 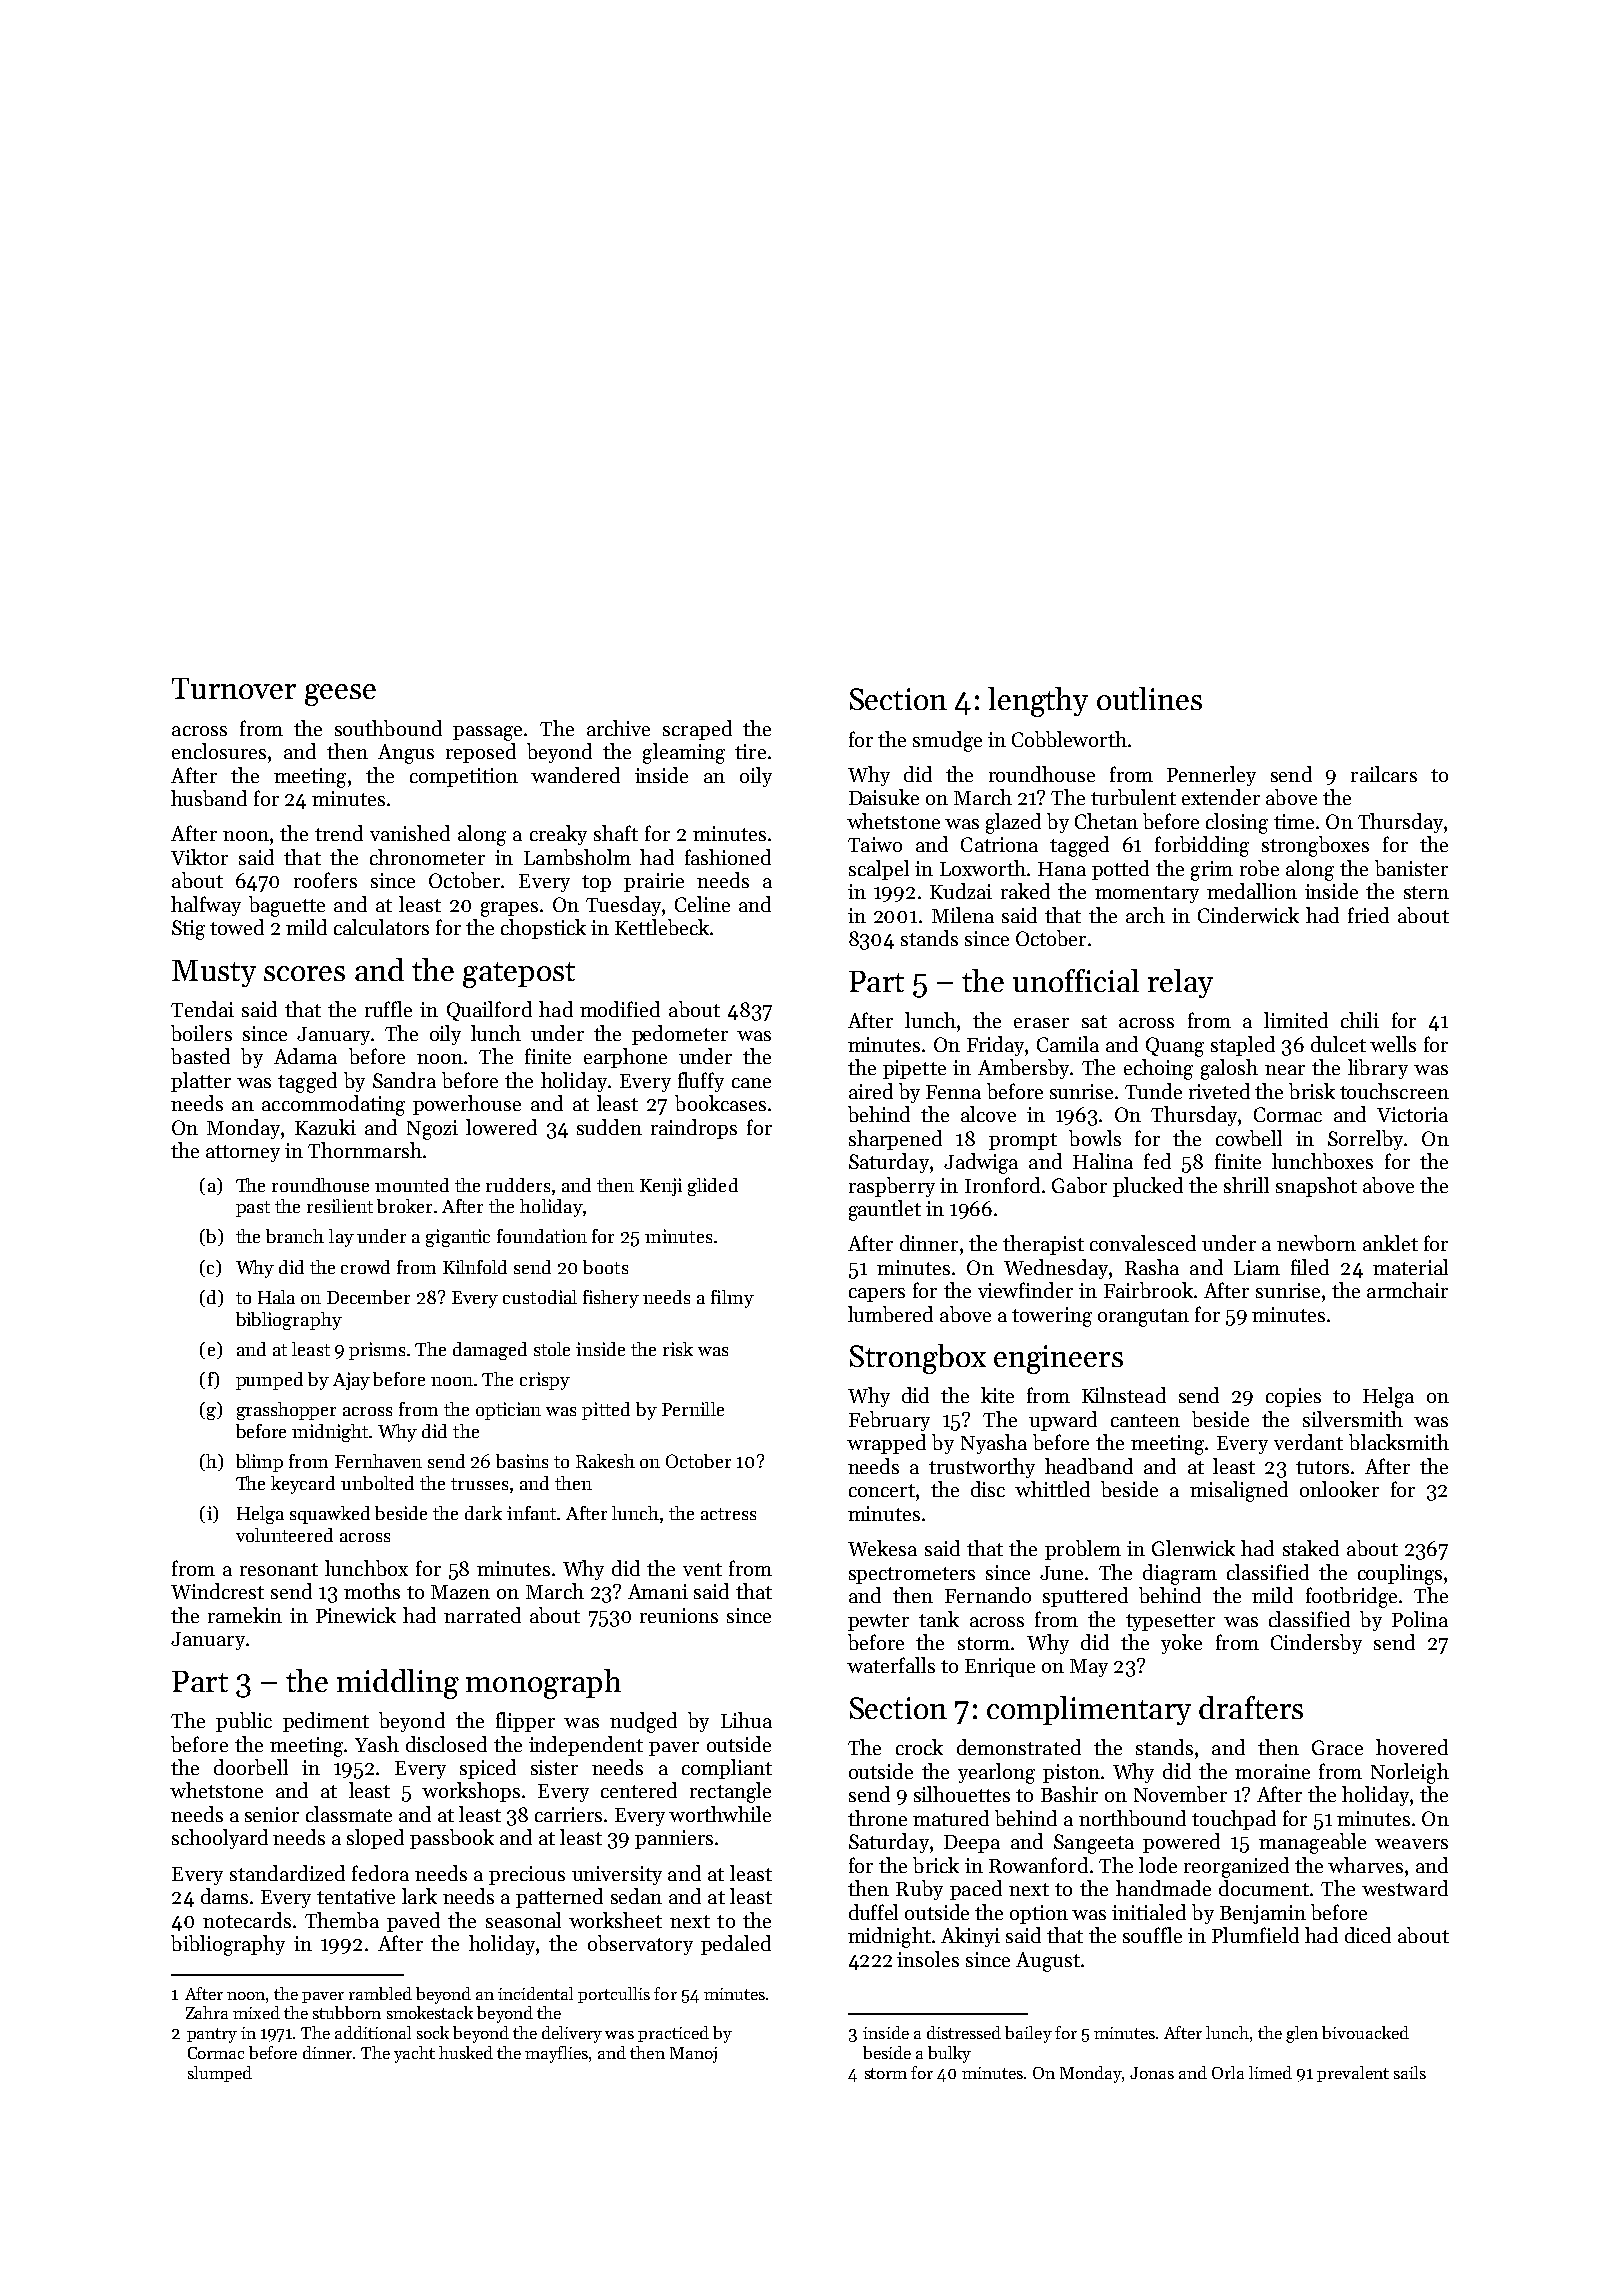 What do you see at coordinates (609, 1127) in the screenshot?
I see `sudden` at bounding box center [609, 1127].
